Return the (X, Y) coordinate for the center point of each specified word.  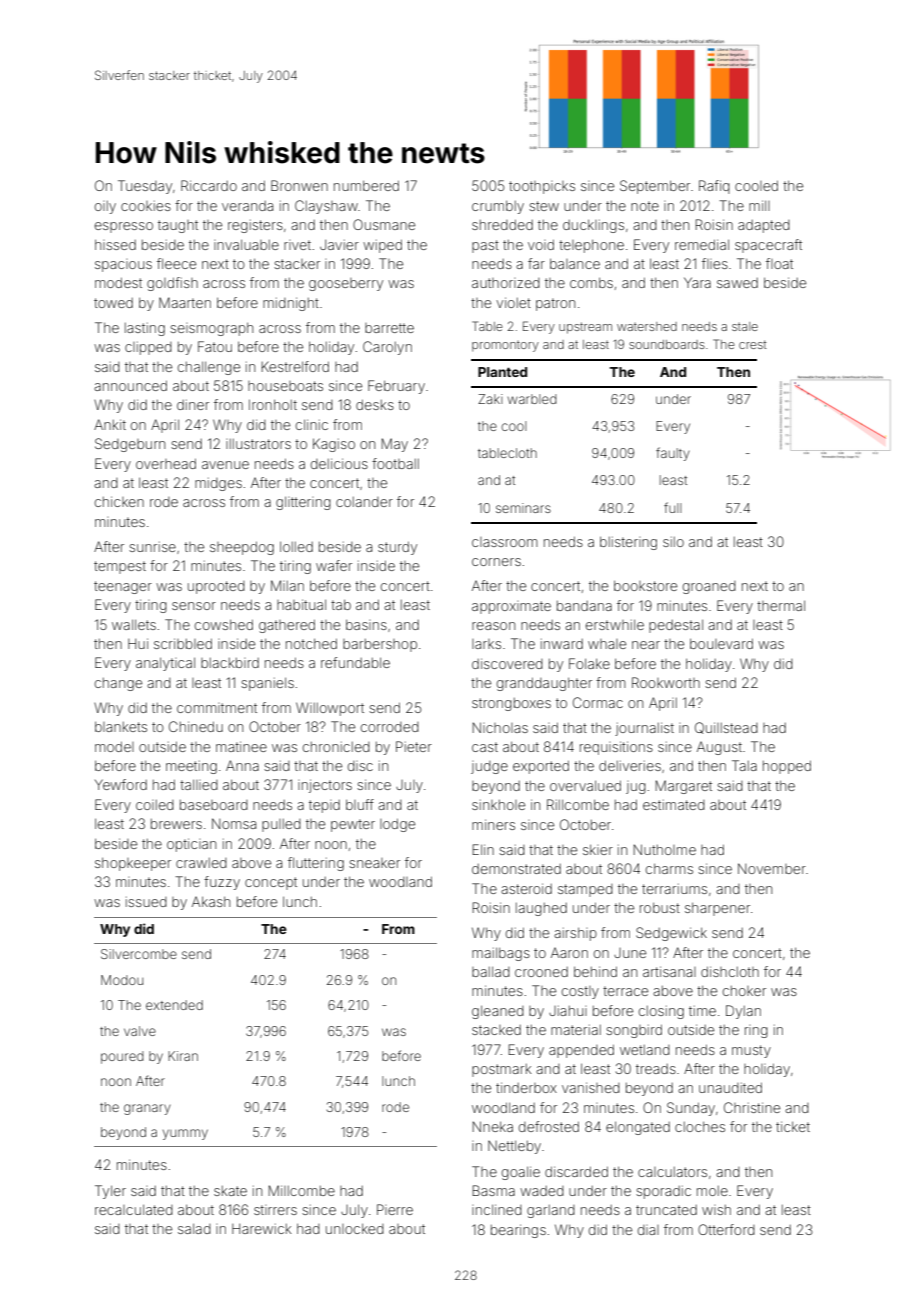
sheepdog (242, 548)
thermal (781, 605)
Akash (211, 901)
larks (486, 644)
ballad (491, 971)
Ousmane (384, 224)
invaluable (246, 244)
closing (661, 1012)
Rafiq (714, 187)
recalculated (134, 1209)
